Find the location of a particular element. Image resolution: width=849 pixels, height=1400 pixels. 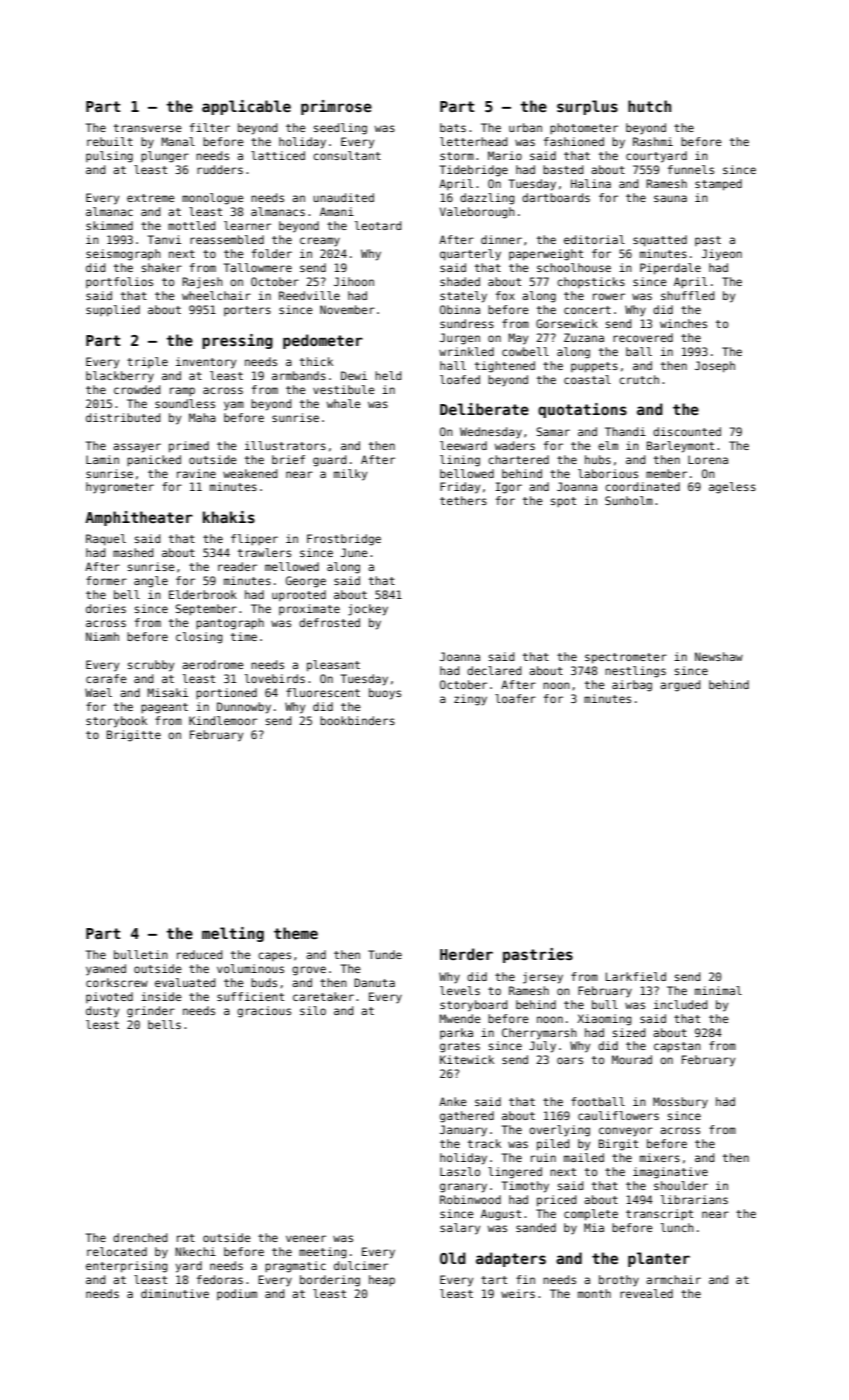

Herder is located at coordinates (466, 954).
